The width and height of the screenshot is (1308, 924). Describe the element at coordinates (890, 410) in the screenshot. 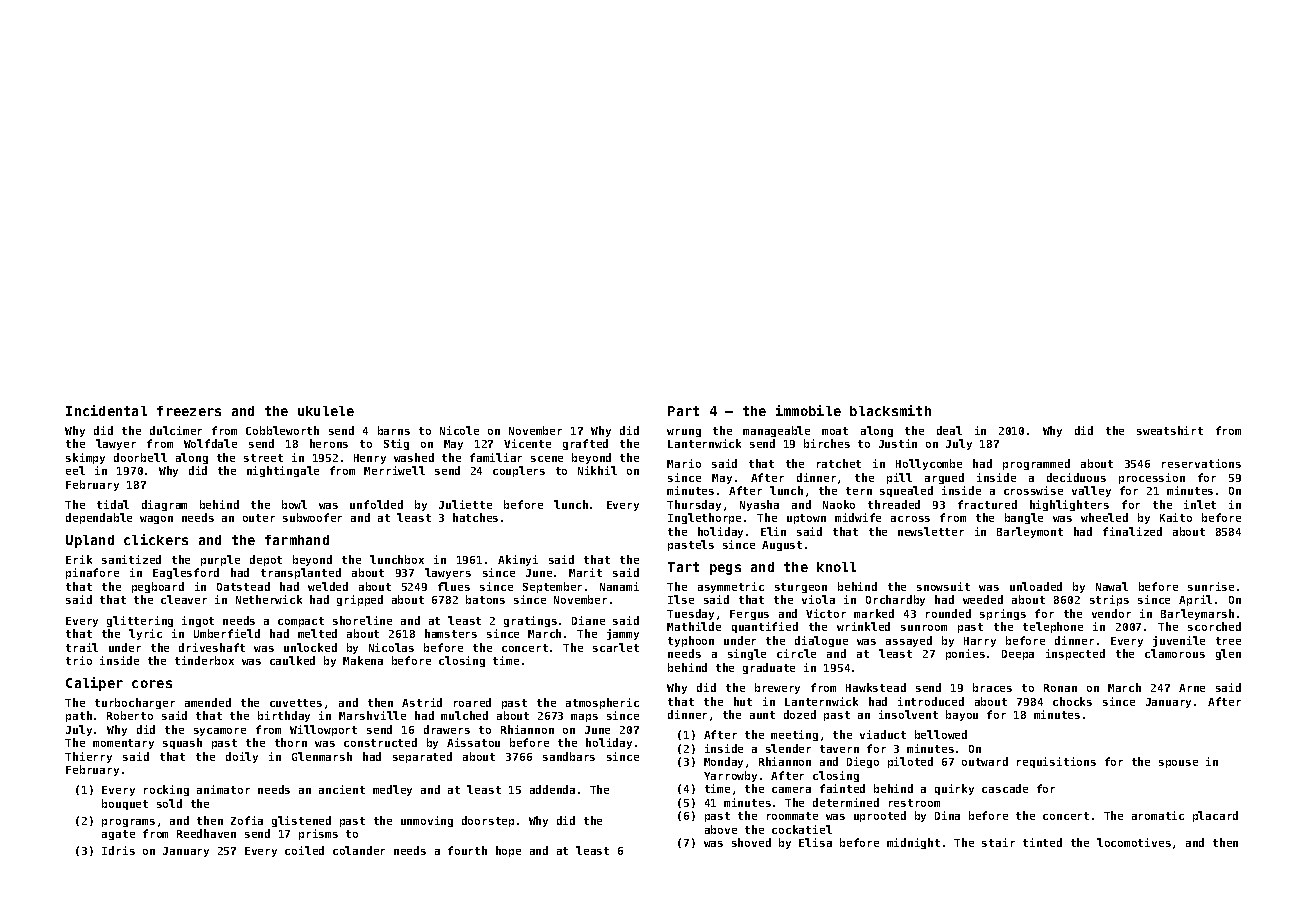

I see `blacksmith` at that location.
